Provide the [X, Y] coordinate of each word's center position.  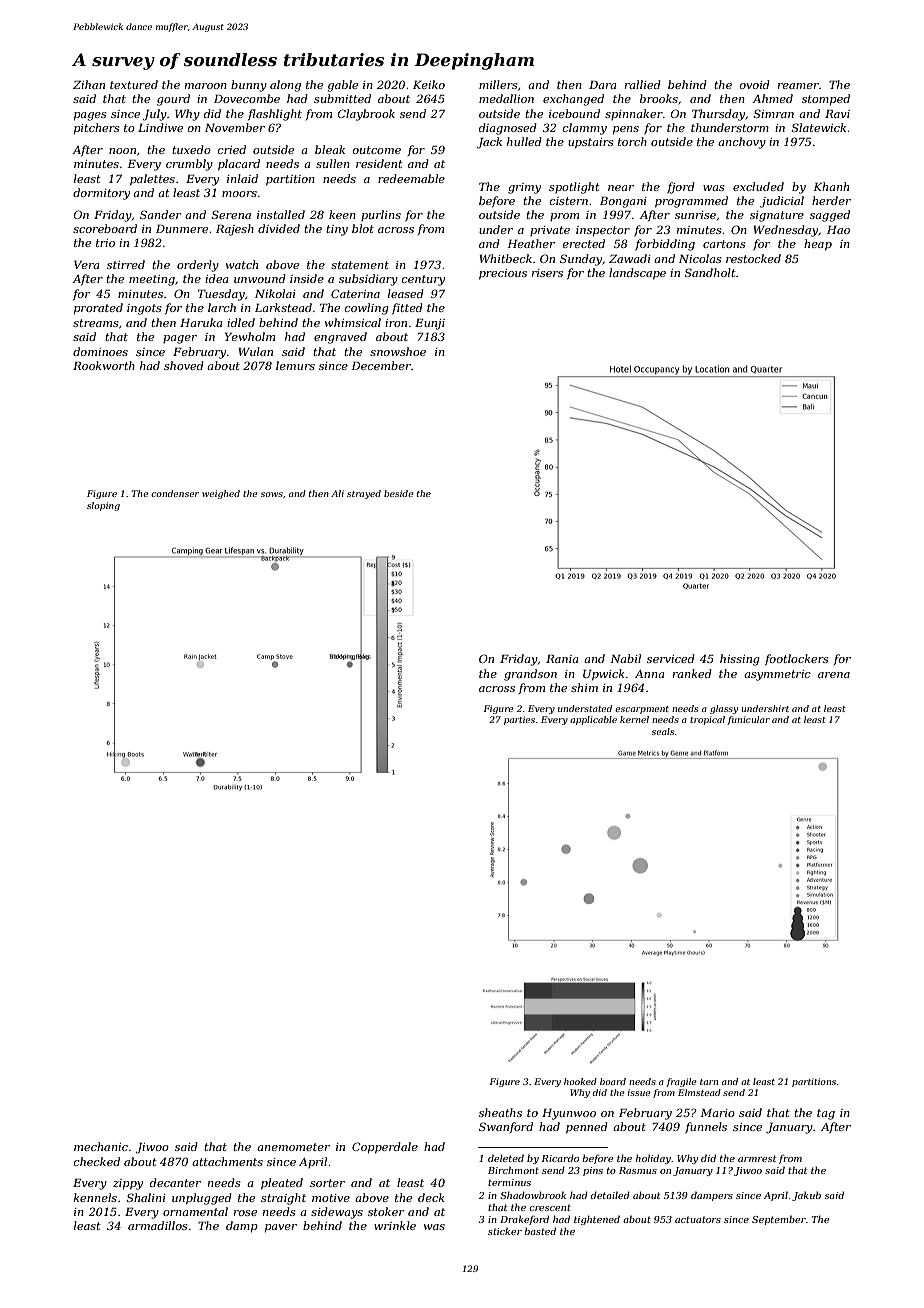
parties [519, 720]
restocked [753, 258]
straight [283, 1199]
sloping [103, 506]
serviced [671, 658]
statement [360, 265]
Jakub [806, 1196]
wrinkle [395, 1225]
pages [90, 116]
